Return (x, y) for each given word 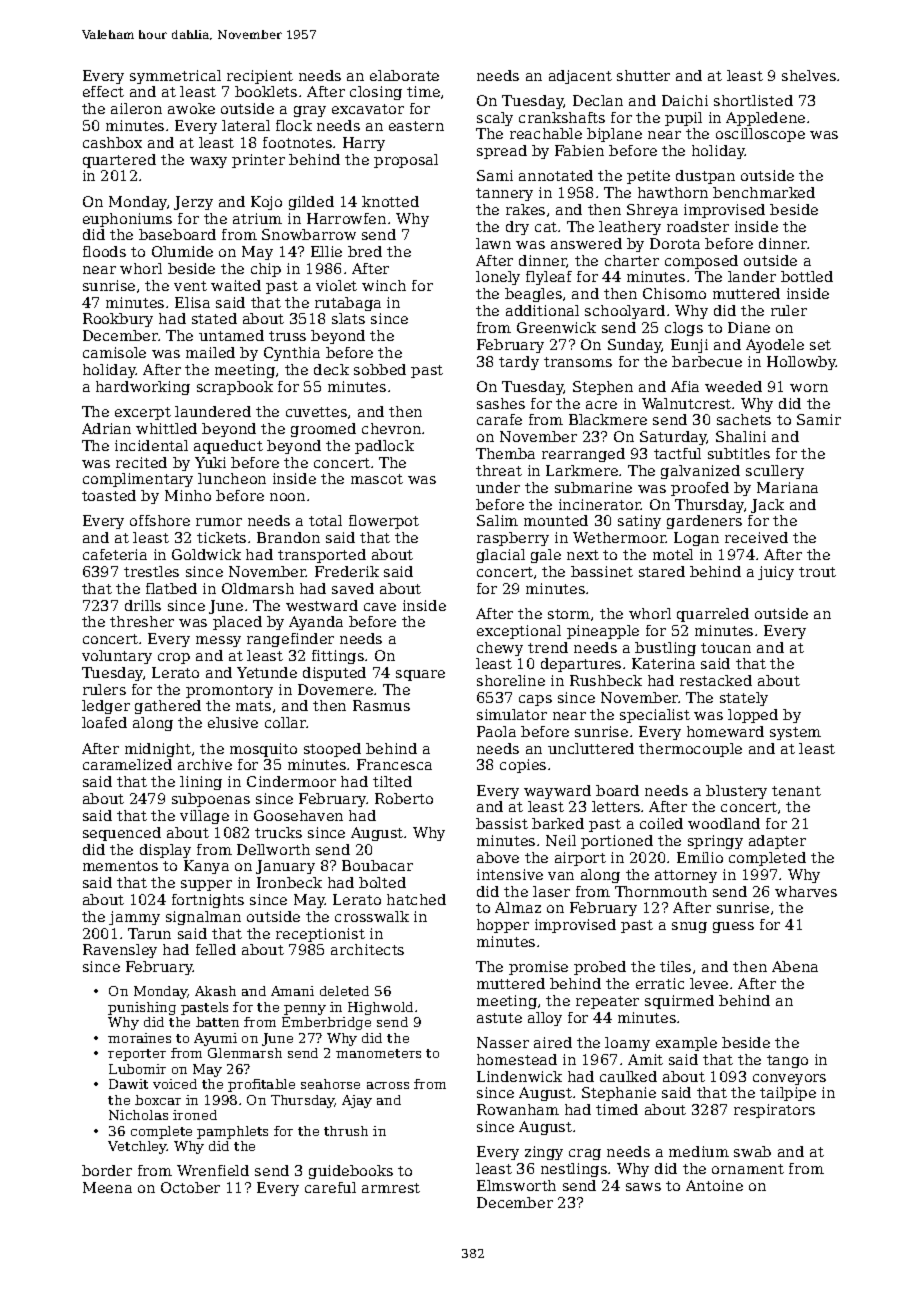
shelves (809, 75)
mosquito (263, 750)
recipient (260, 77)
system (795, 733)
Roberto (404, 798)
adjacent (580, 77)
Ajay (357, 1101)
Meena (107, 1187)
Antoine (714, 1185)
